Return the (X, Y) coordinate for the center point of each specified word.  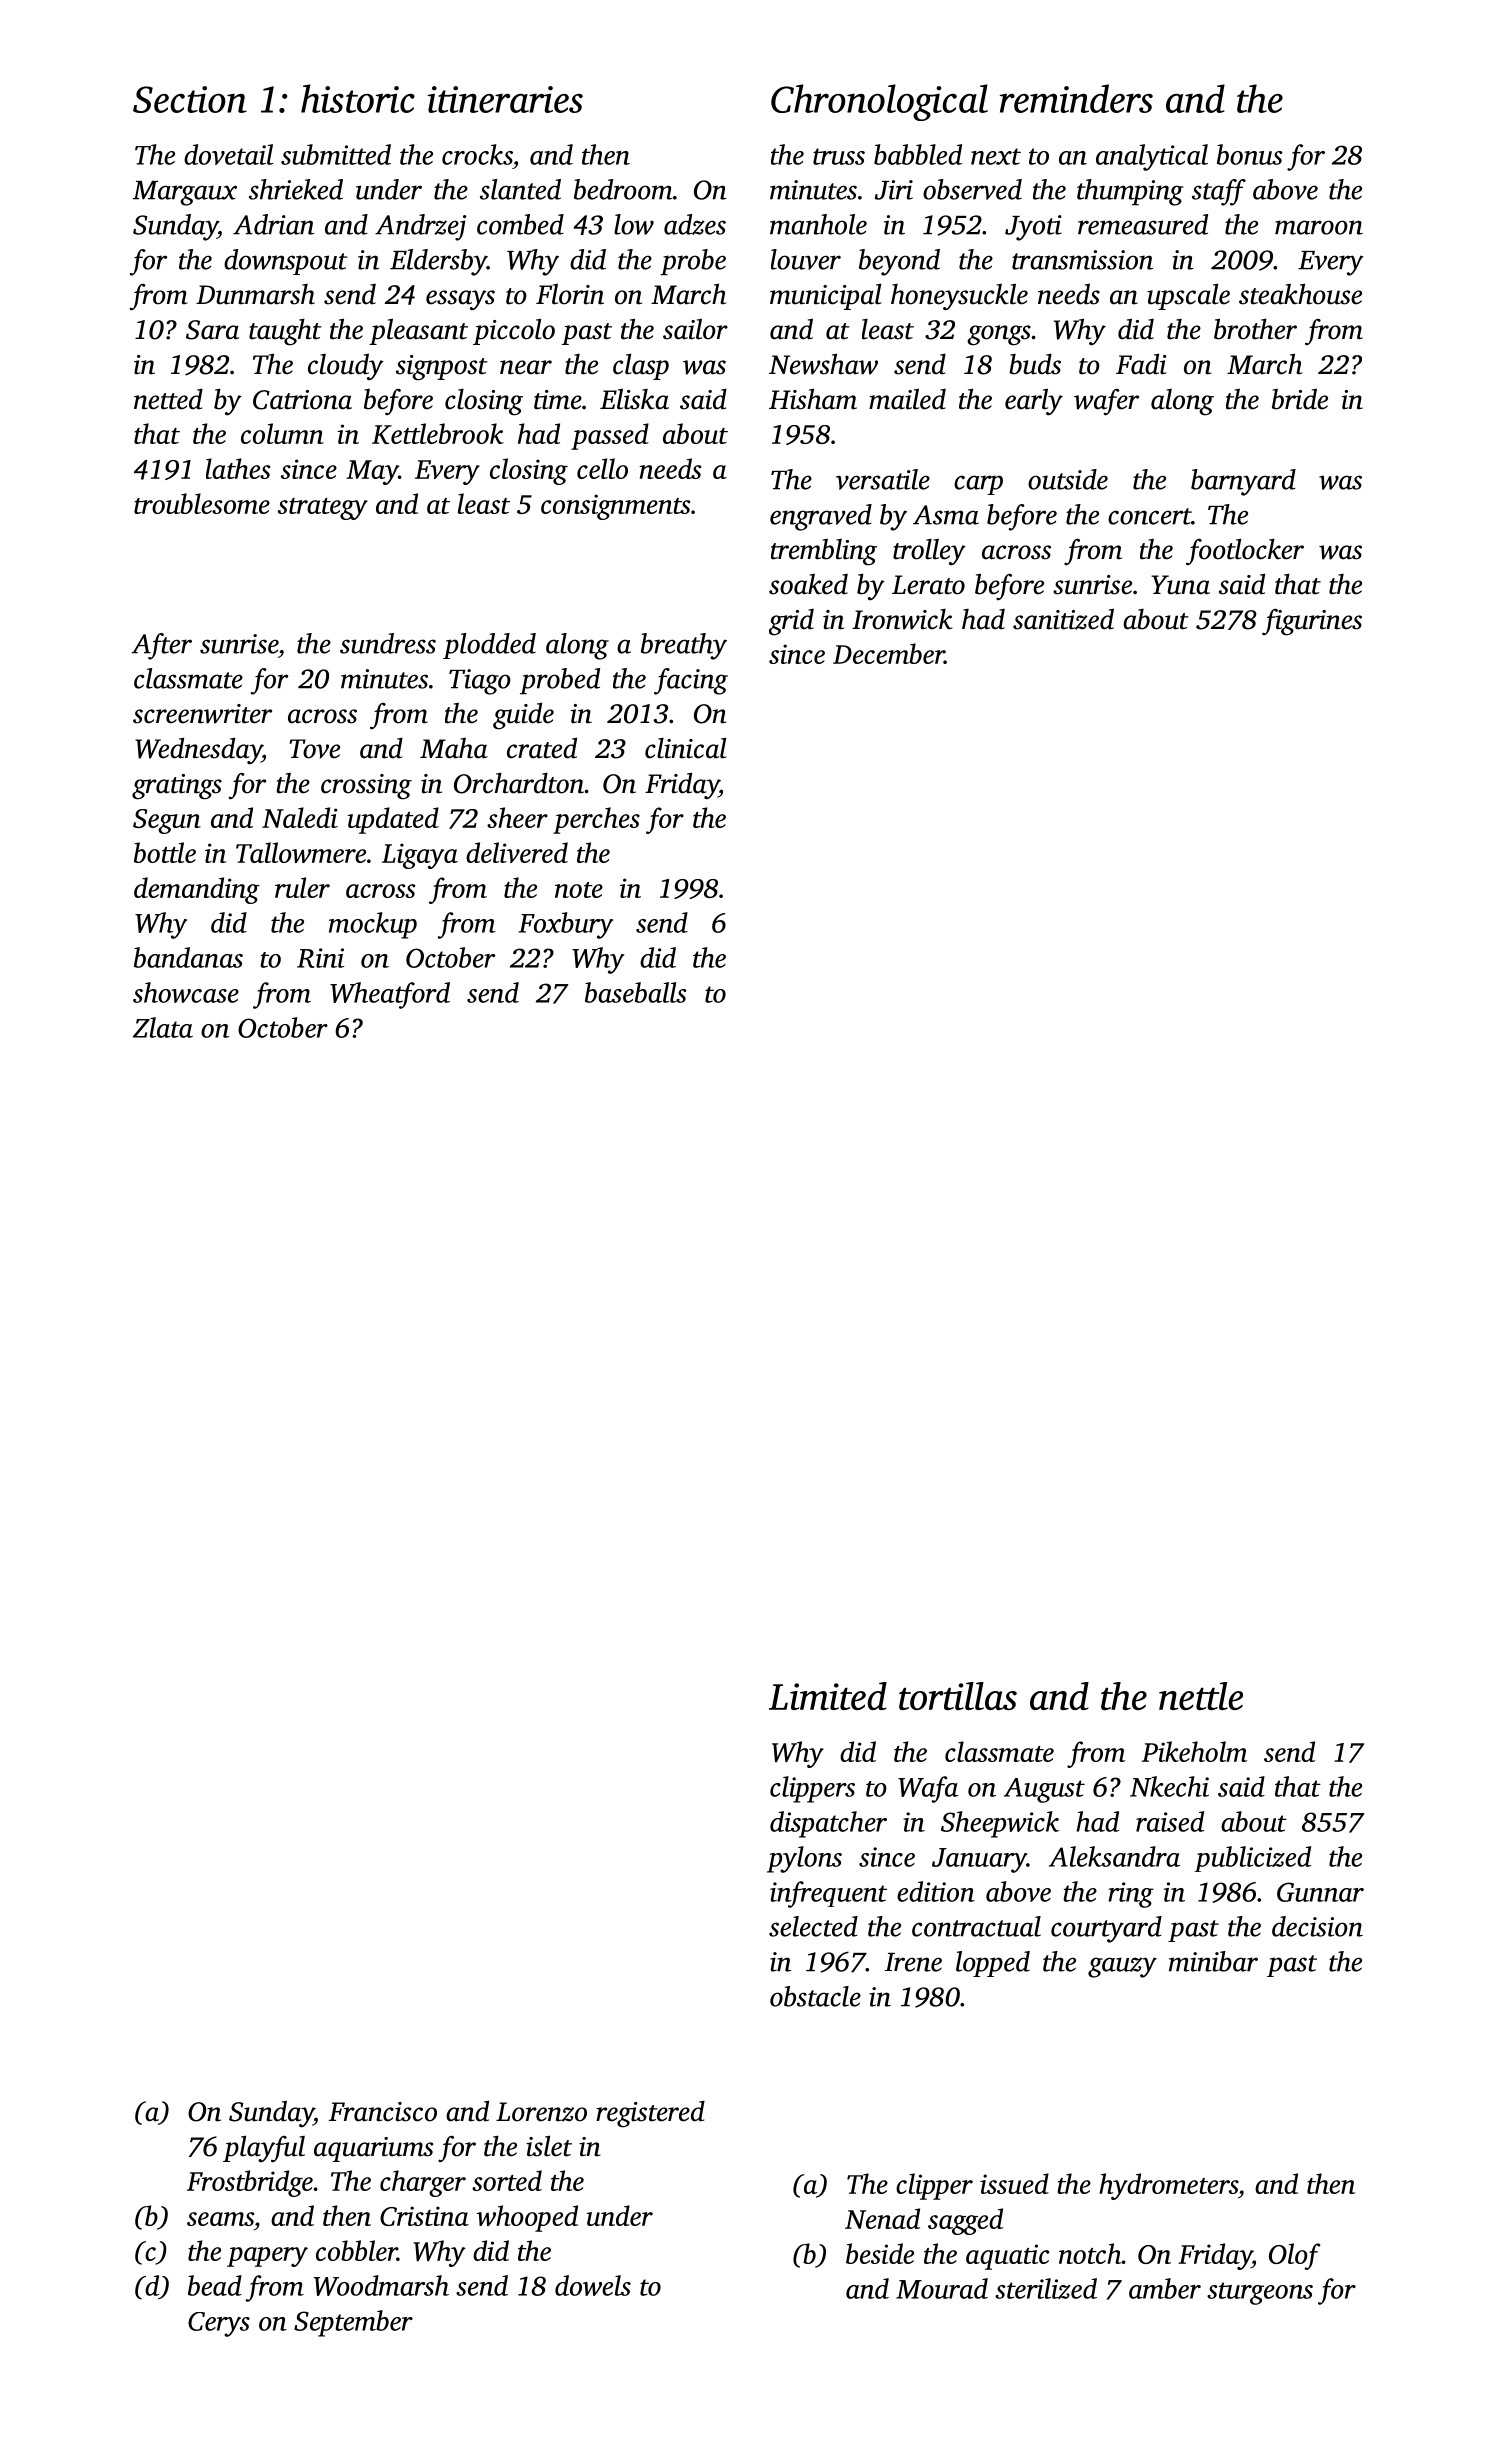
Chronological (879, 102)
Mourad (942, 2288)
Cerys (219, 2324)
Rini (320, 958)
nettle (1201, 1696)
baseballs (636, 992)
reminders (1076, 98)
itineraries (505, 99)
